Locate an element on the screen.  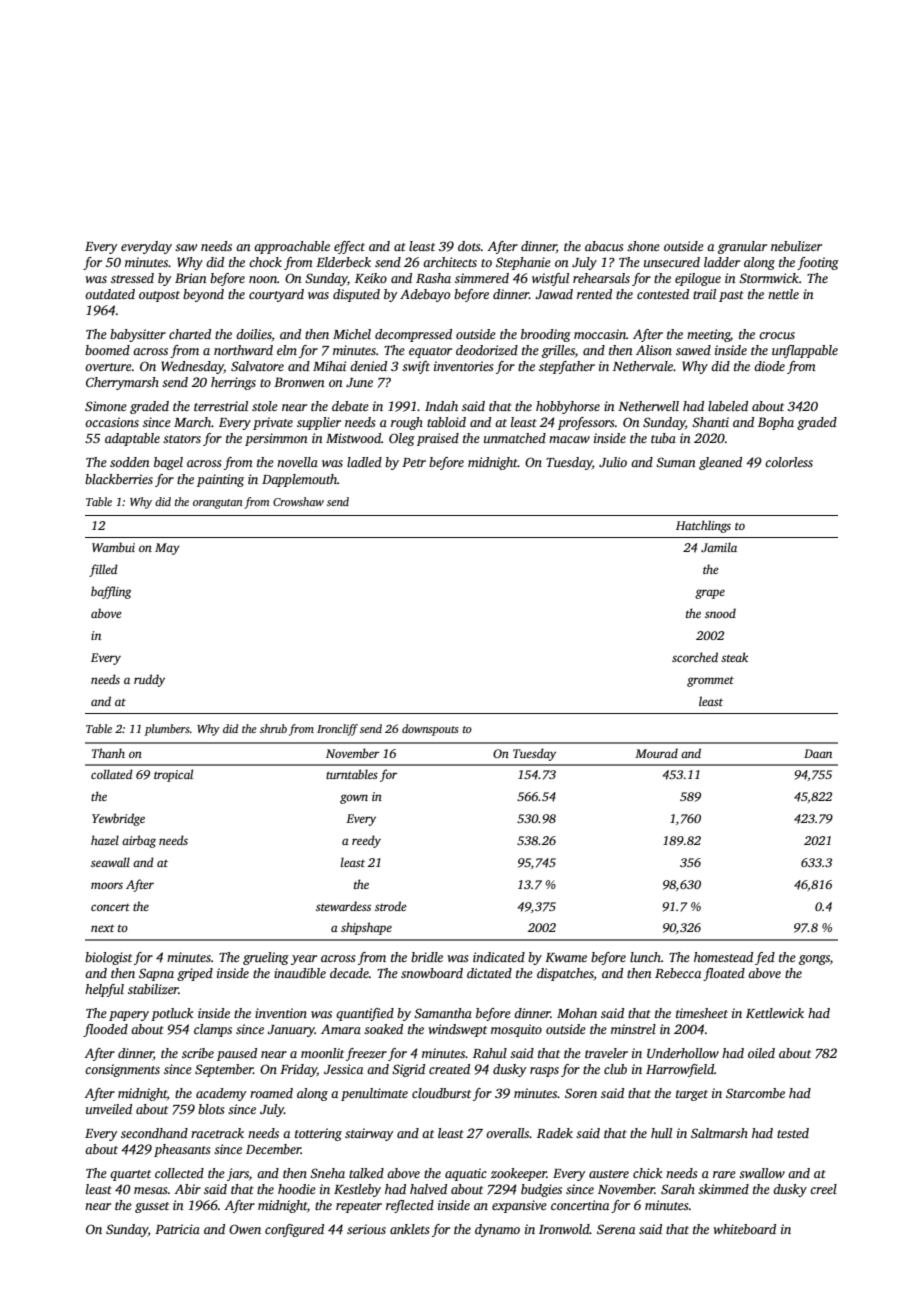
floated is located at coordinates (724, 974).
